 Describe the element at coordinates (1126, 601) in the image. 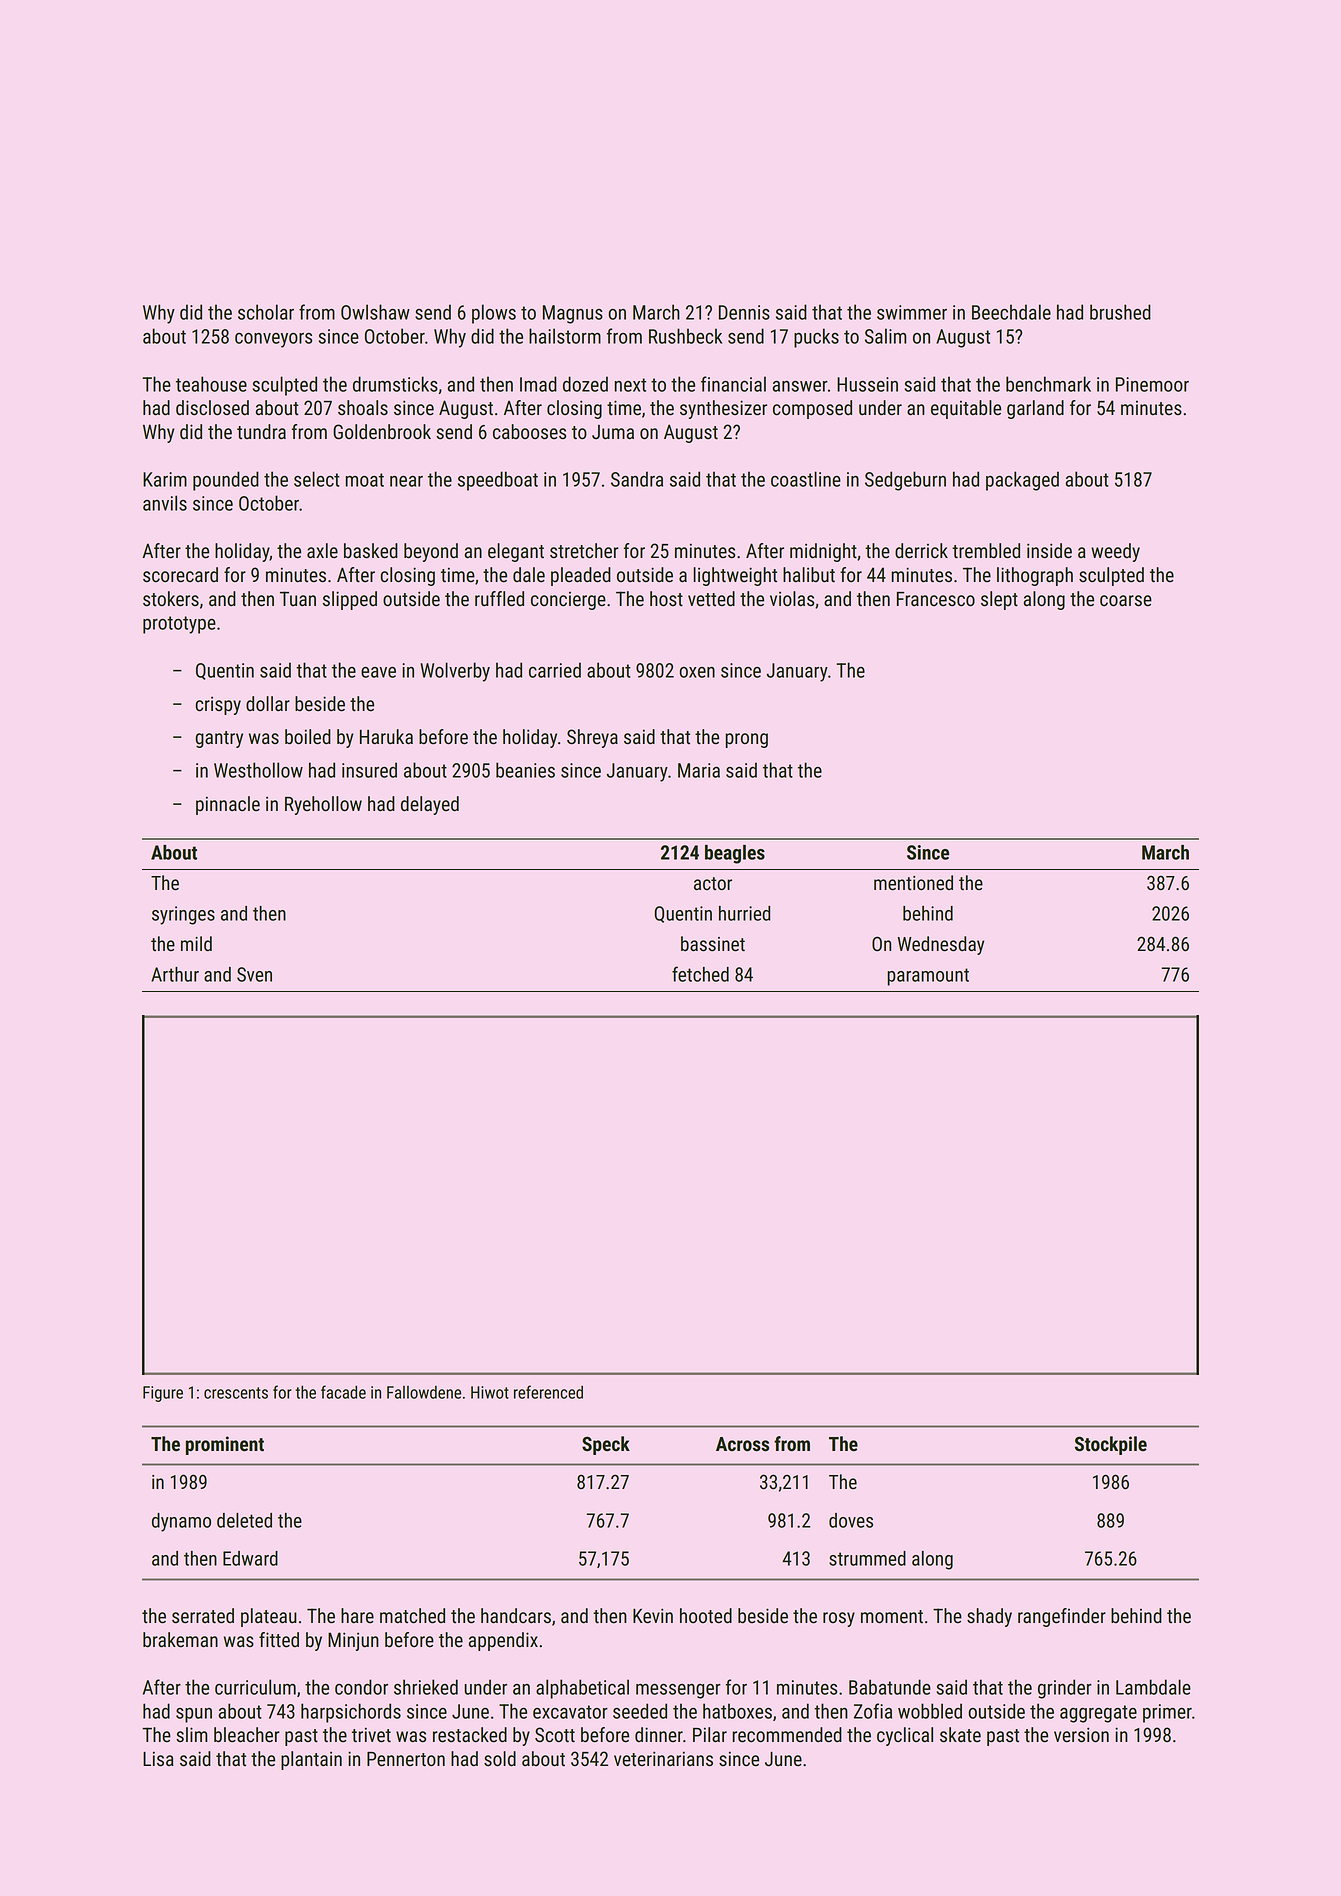

I see `coarse` at that location.
